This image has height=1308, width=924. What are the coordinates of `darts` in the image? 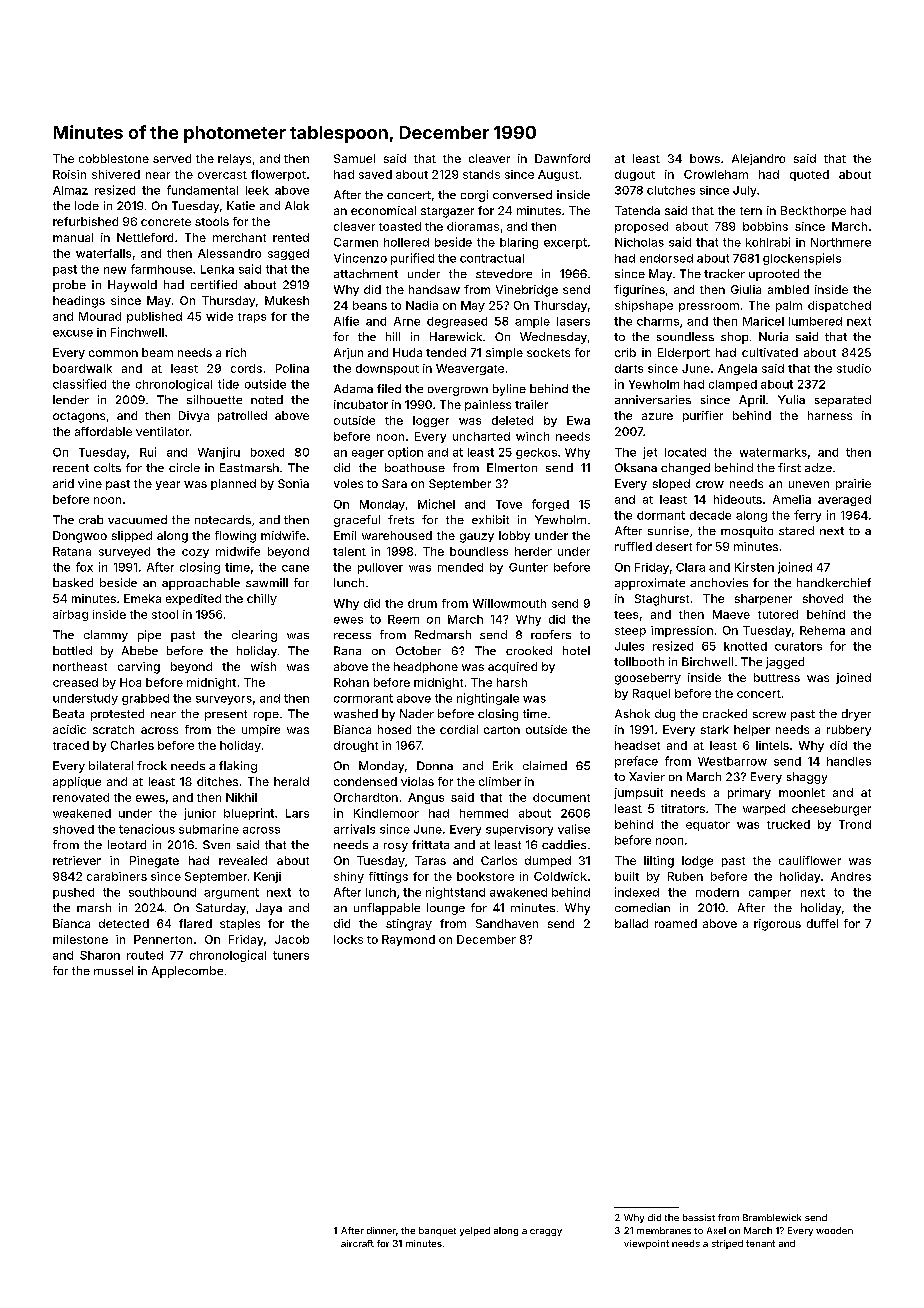 It's located at (629, 368).
